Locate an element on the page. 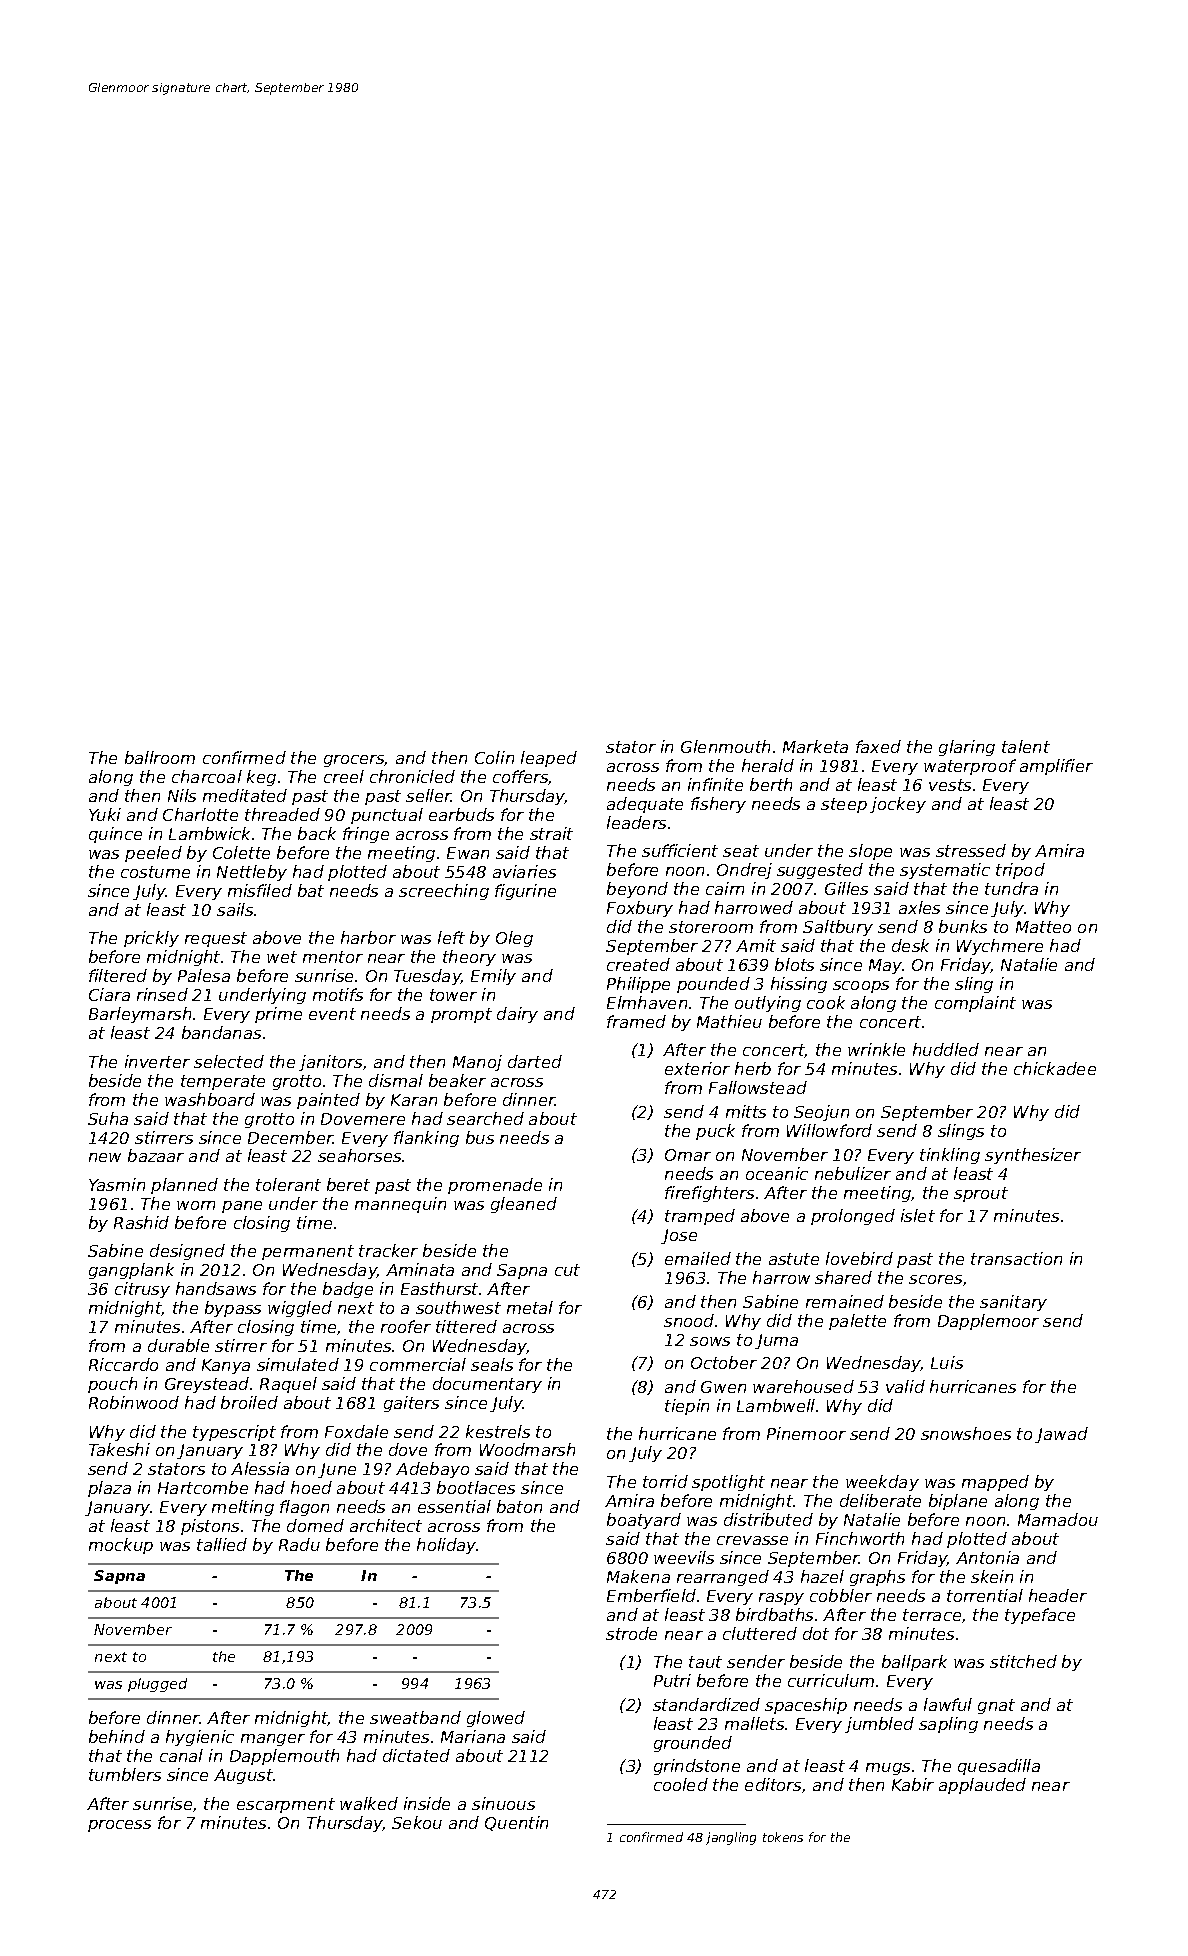 The width and height of the image is (1188, 1956). grocers is located at coordinates (354, 761).
